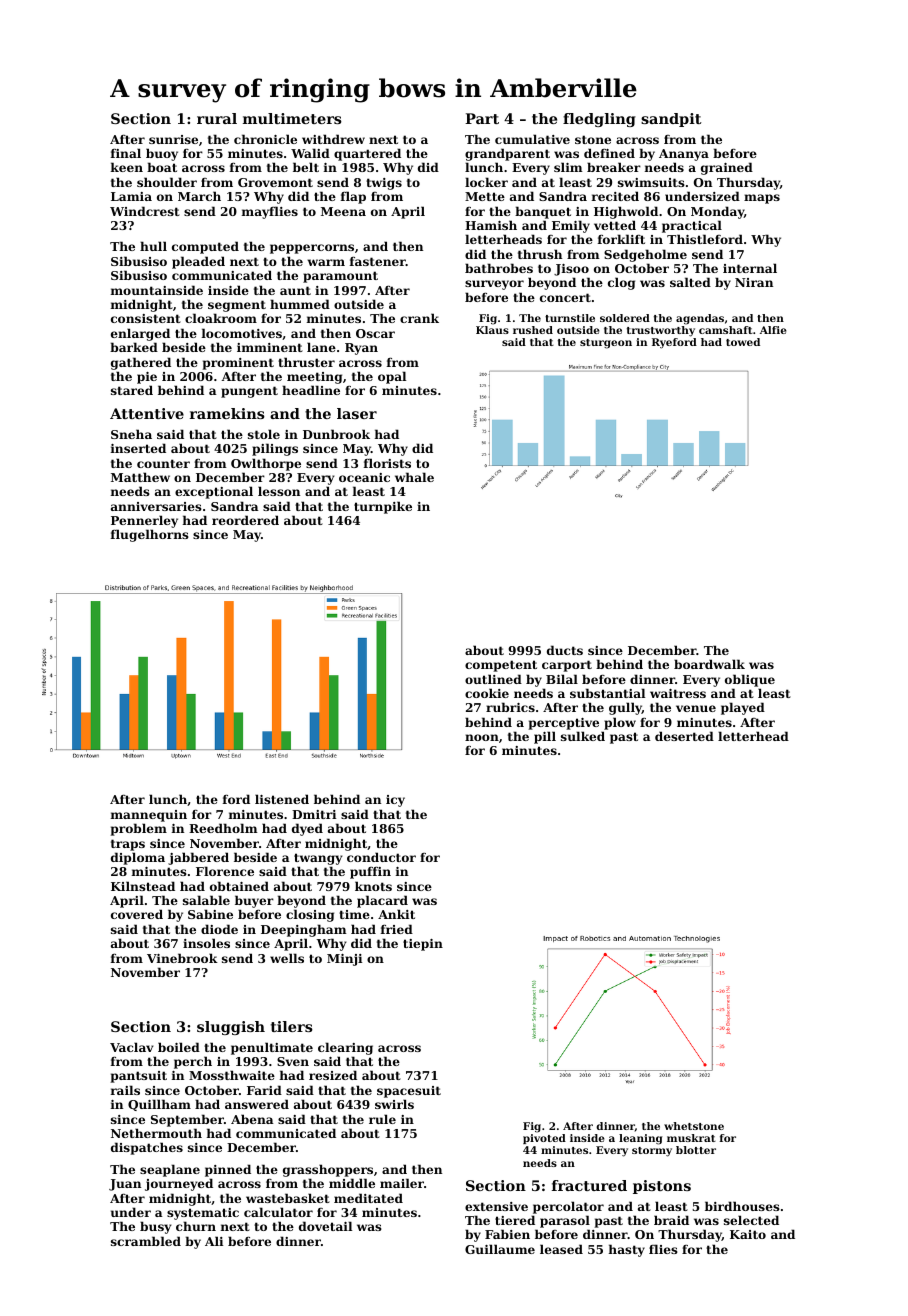  What do you see at coordinates (378, 261) in the page?
I see `fastener` at bounding box center [378, 261].
